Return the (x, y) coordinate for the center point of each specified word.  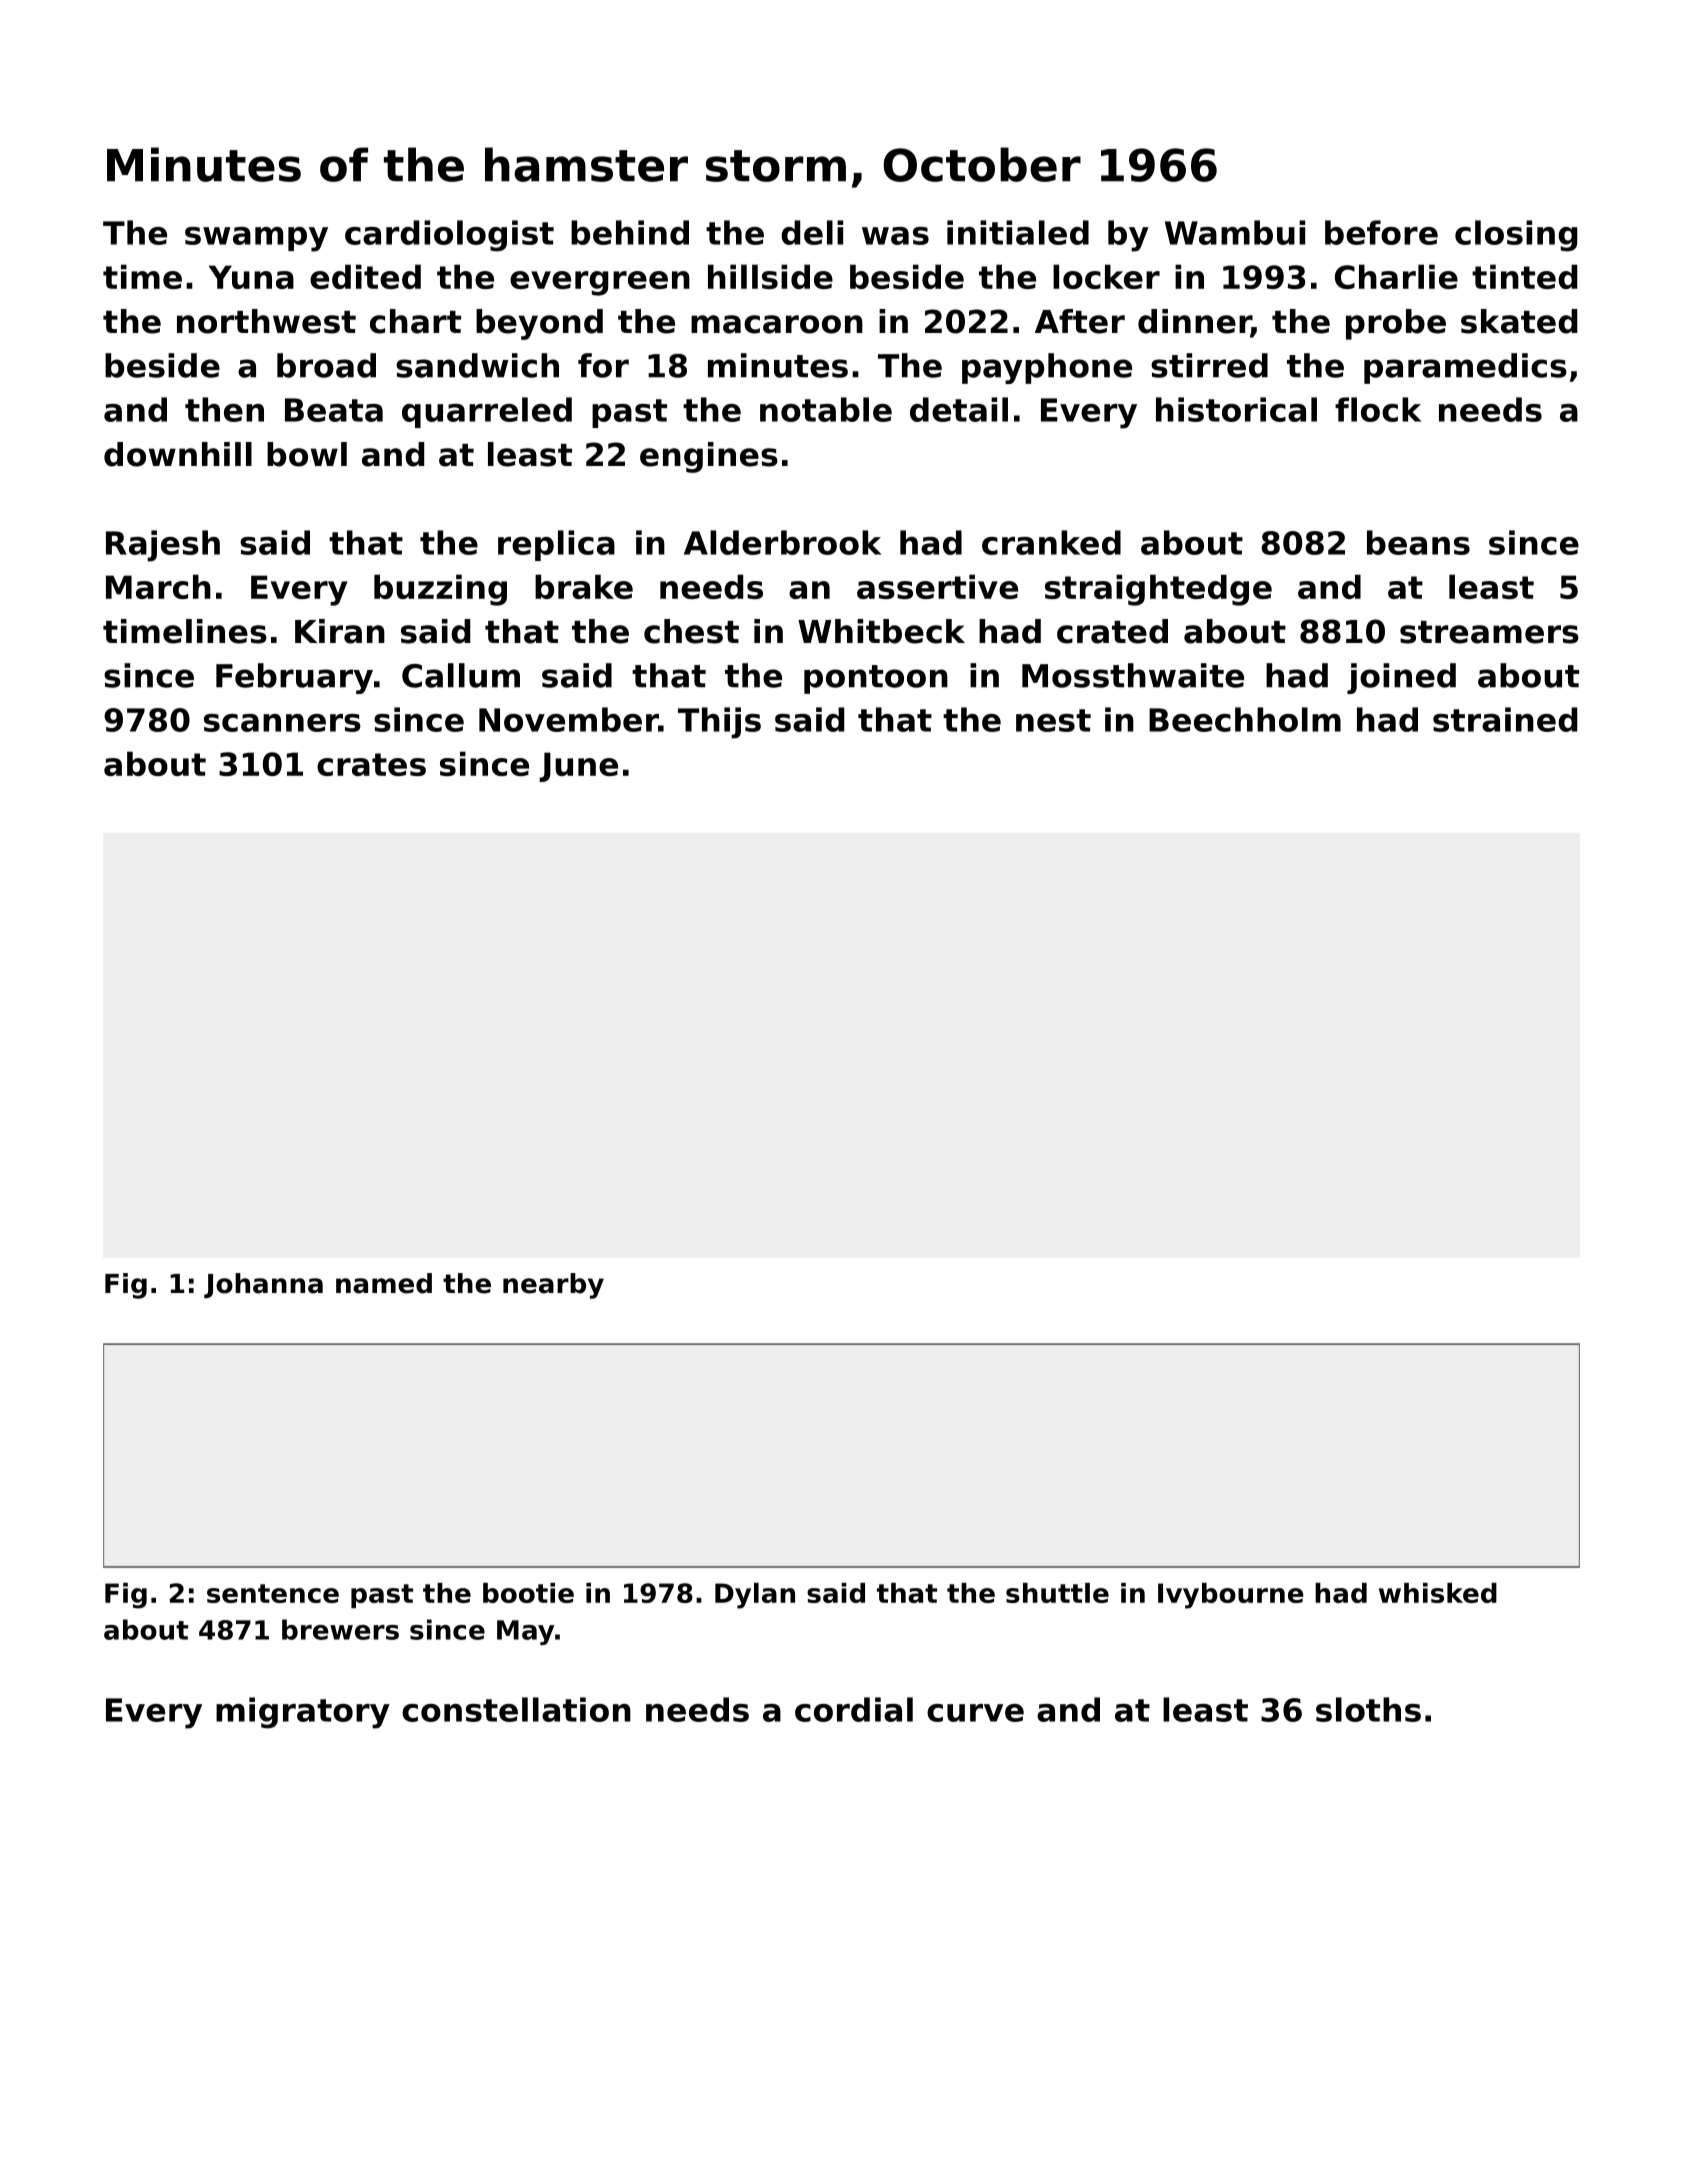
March (158, 586)
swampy (256, 239)
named (384, 1283)
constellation (516, 1709)
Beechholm (1245, 719)
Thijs (719, 723)
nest (1053, 720)
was (895, 236)
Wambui (1235, 232)
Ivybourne (1231, 1596)
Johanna (263, 1285)
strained (1505, 719)
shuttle (1057, 1593)
